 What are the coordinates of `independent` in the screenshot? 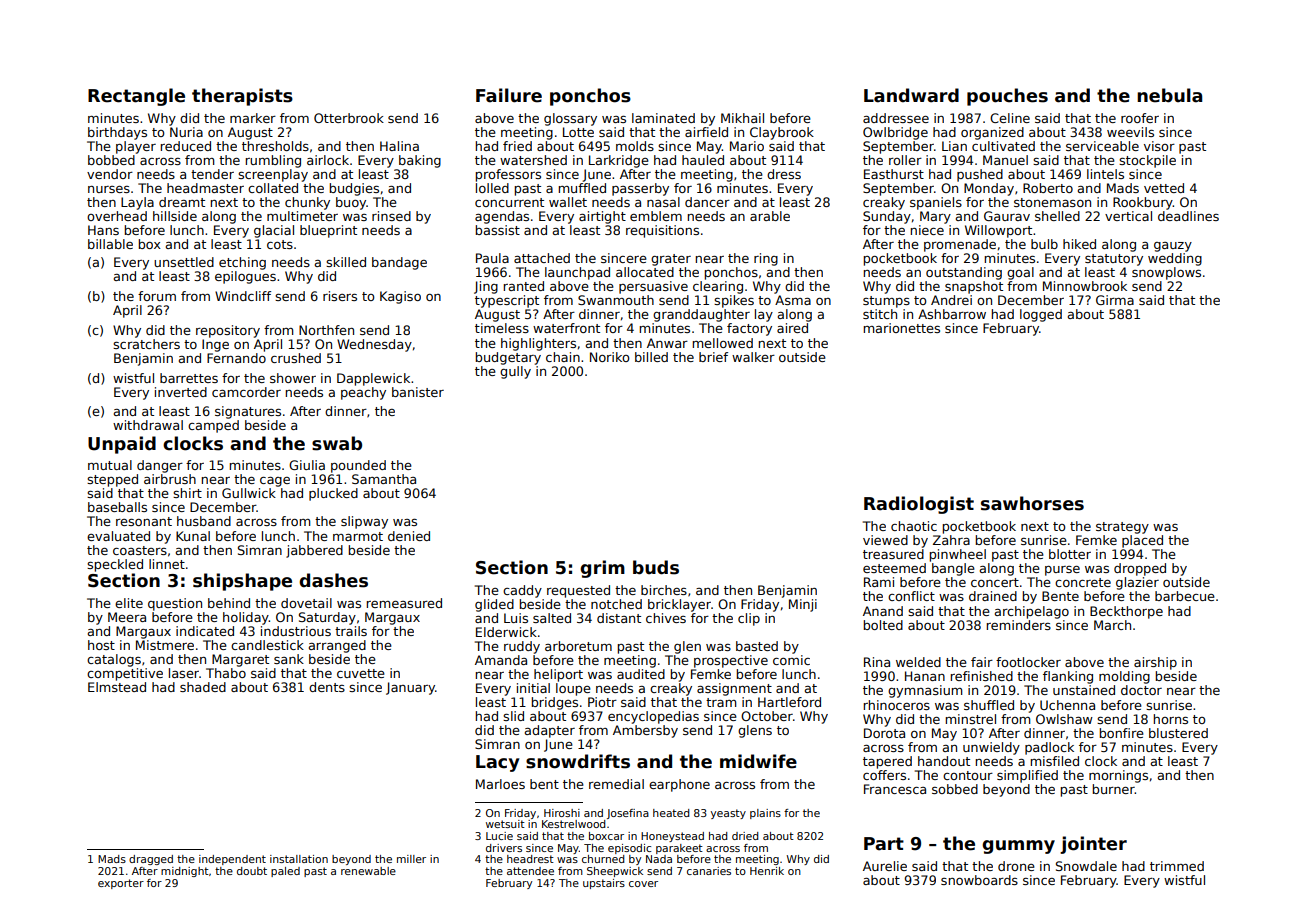 It's located at (232, 860).
